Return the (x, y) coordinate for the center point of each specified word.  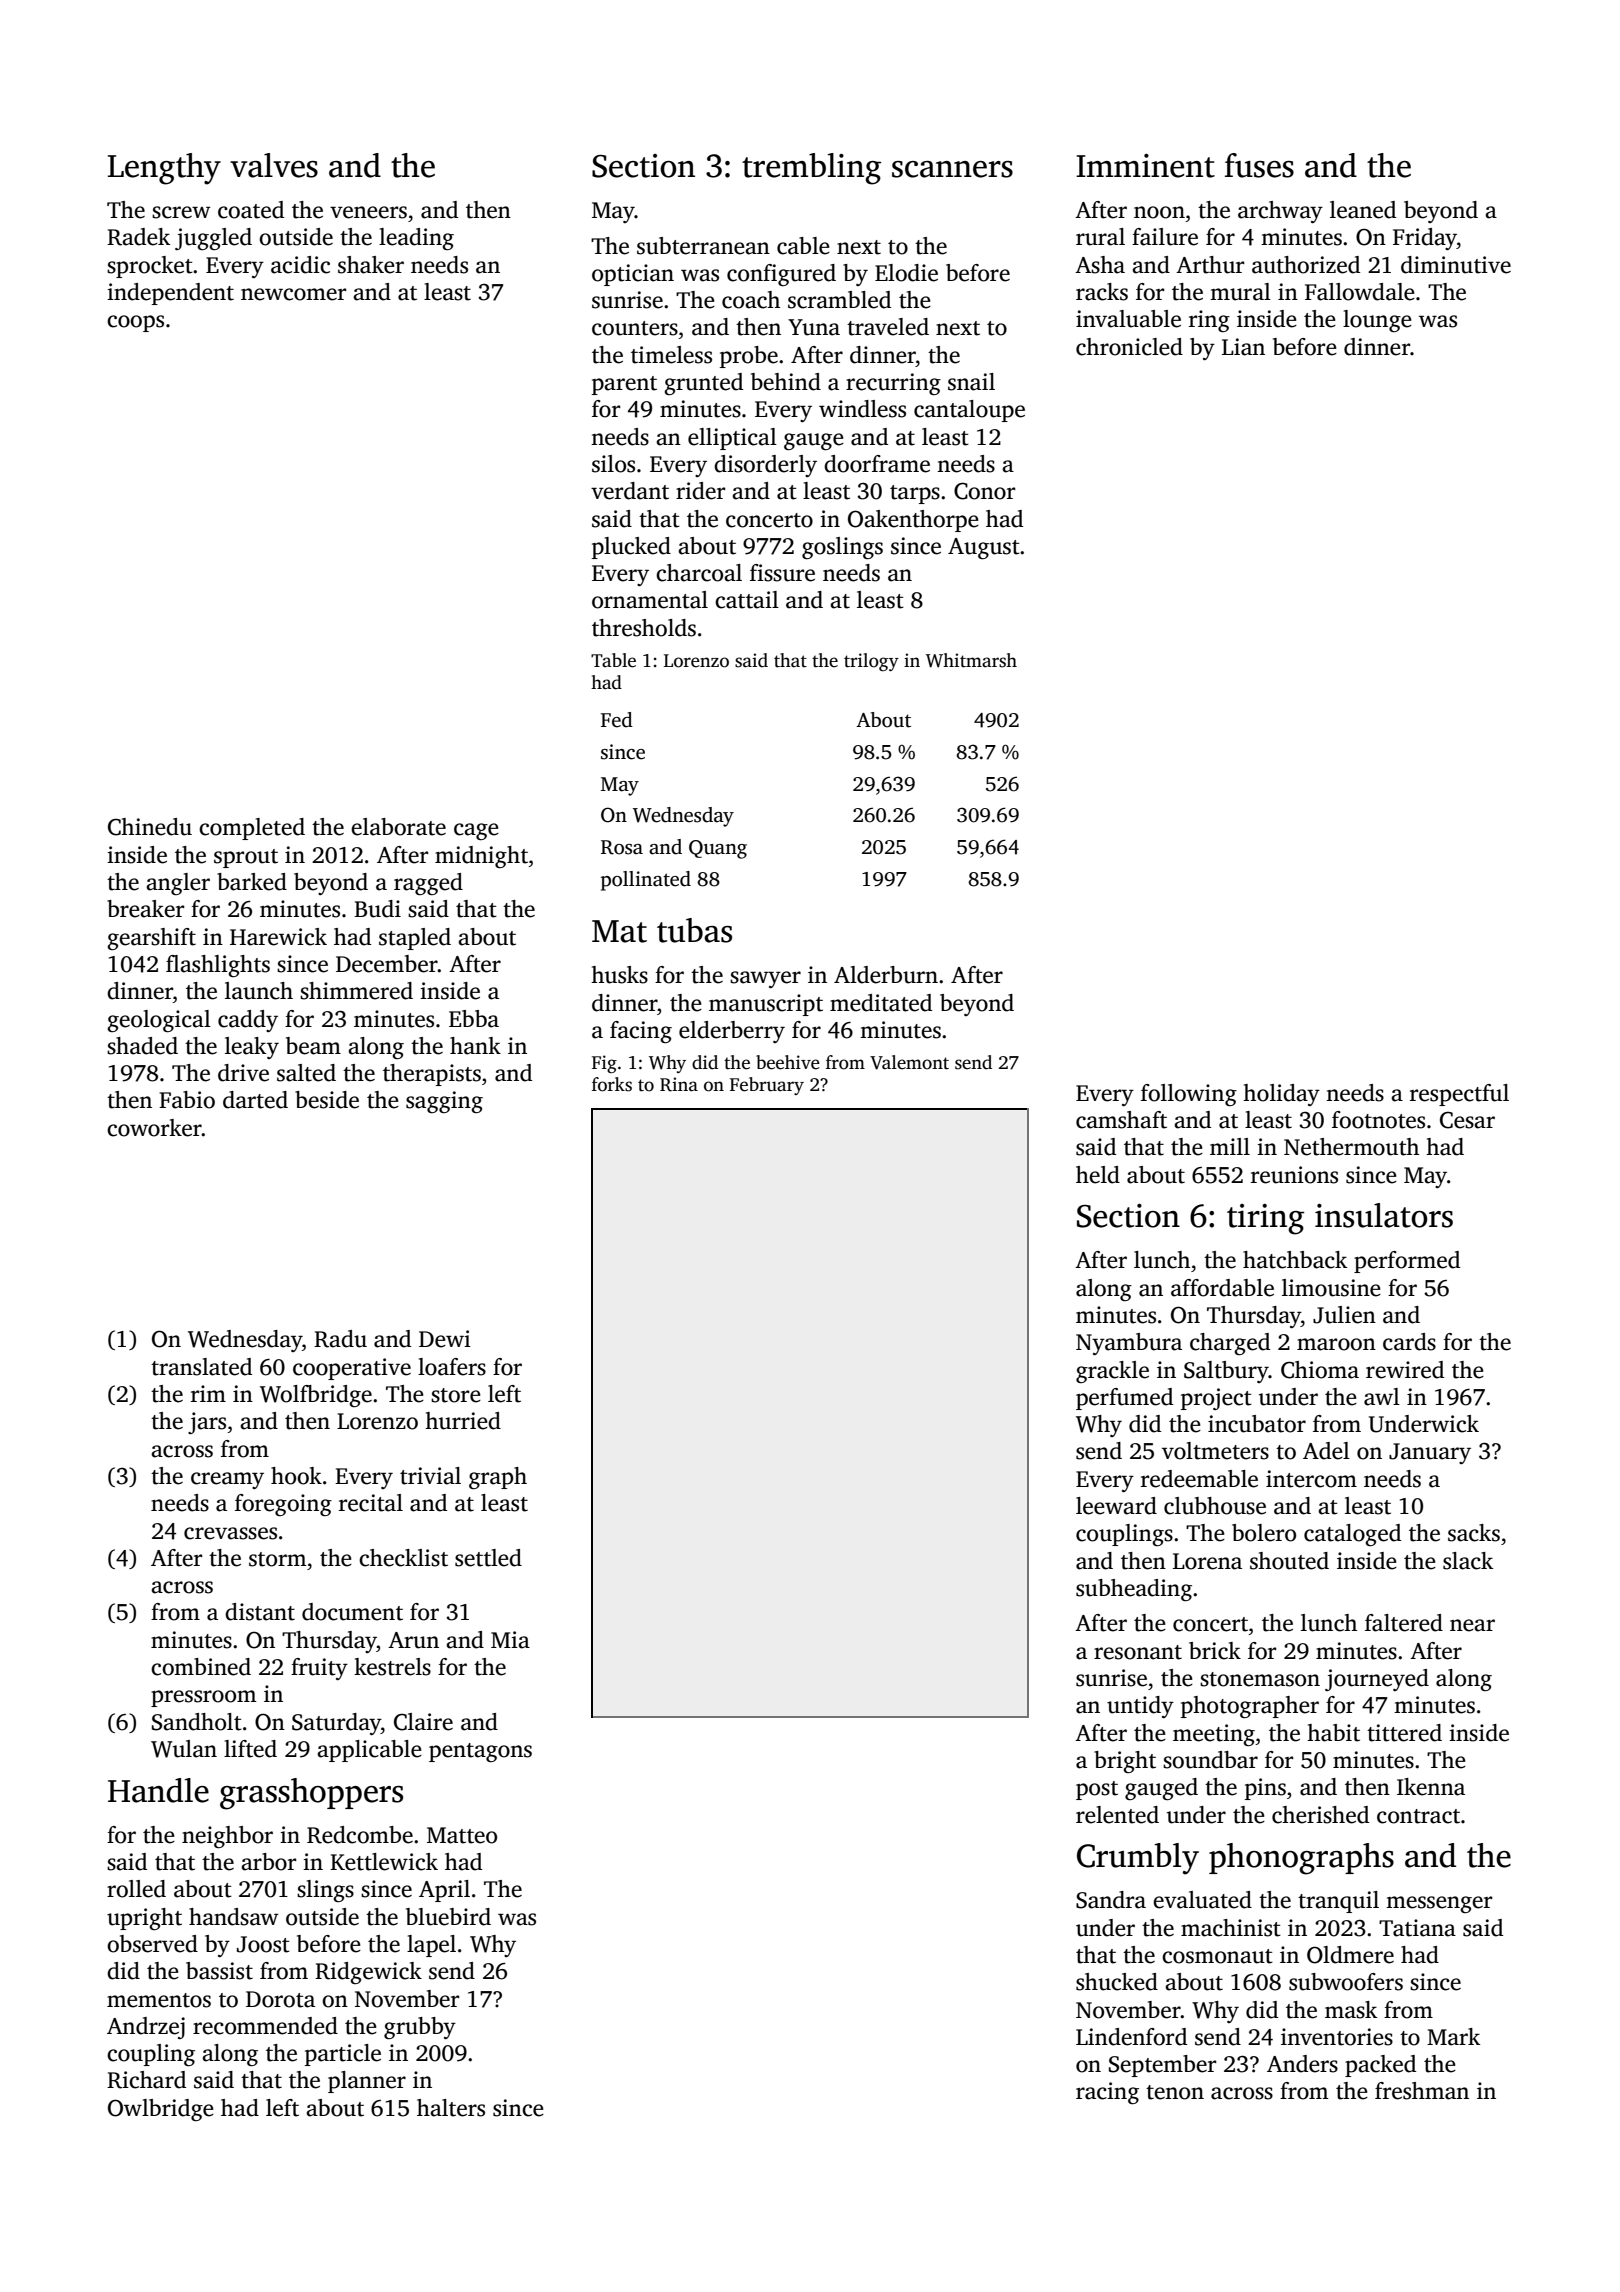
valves (274, 165)
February (767, 1086)
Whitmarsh (971, 660)
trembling (811, 169)
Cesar (1467, 1120)
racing (1107, 2093)
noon (1159, 212)
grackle (1112, 1372)
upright (144, 1919)
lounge (1377, 321)
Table (613, 660)
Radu (340, 1339)
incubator (1257, 1424)
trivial (430, 1476)
